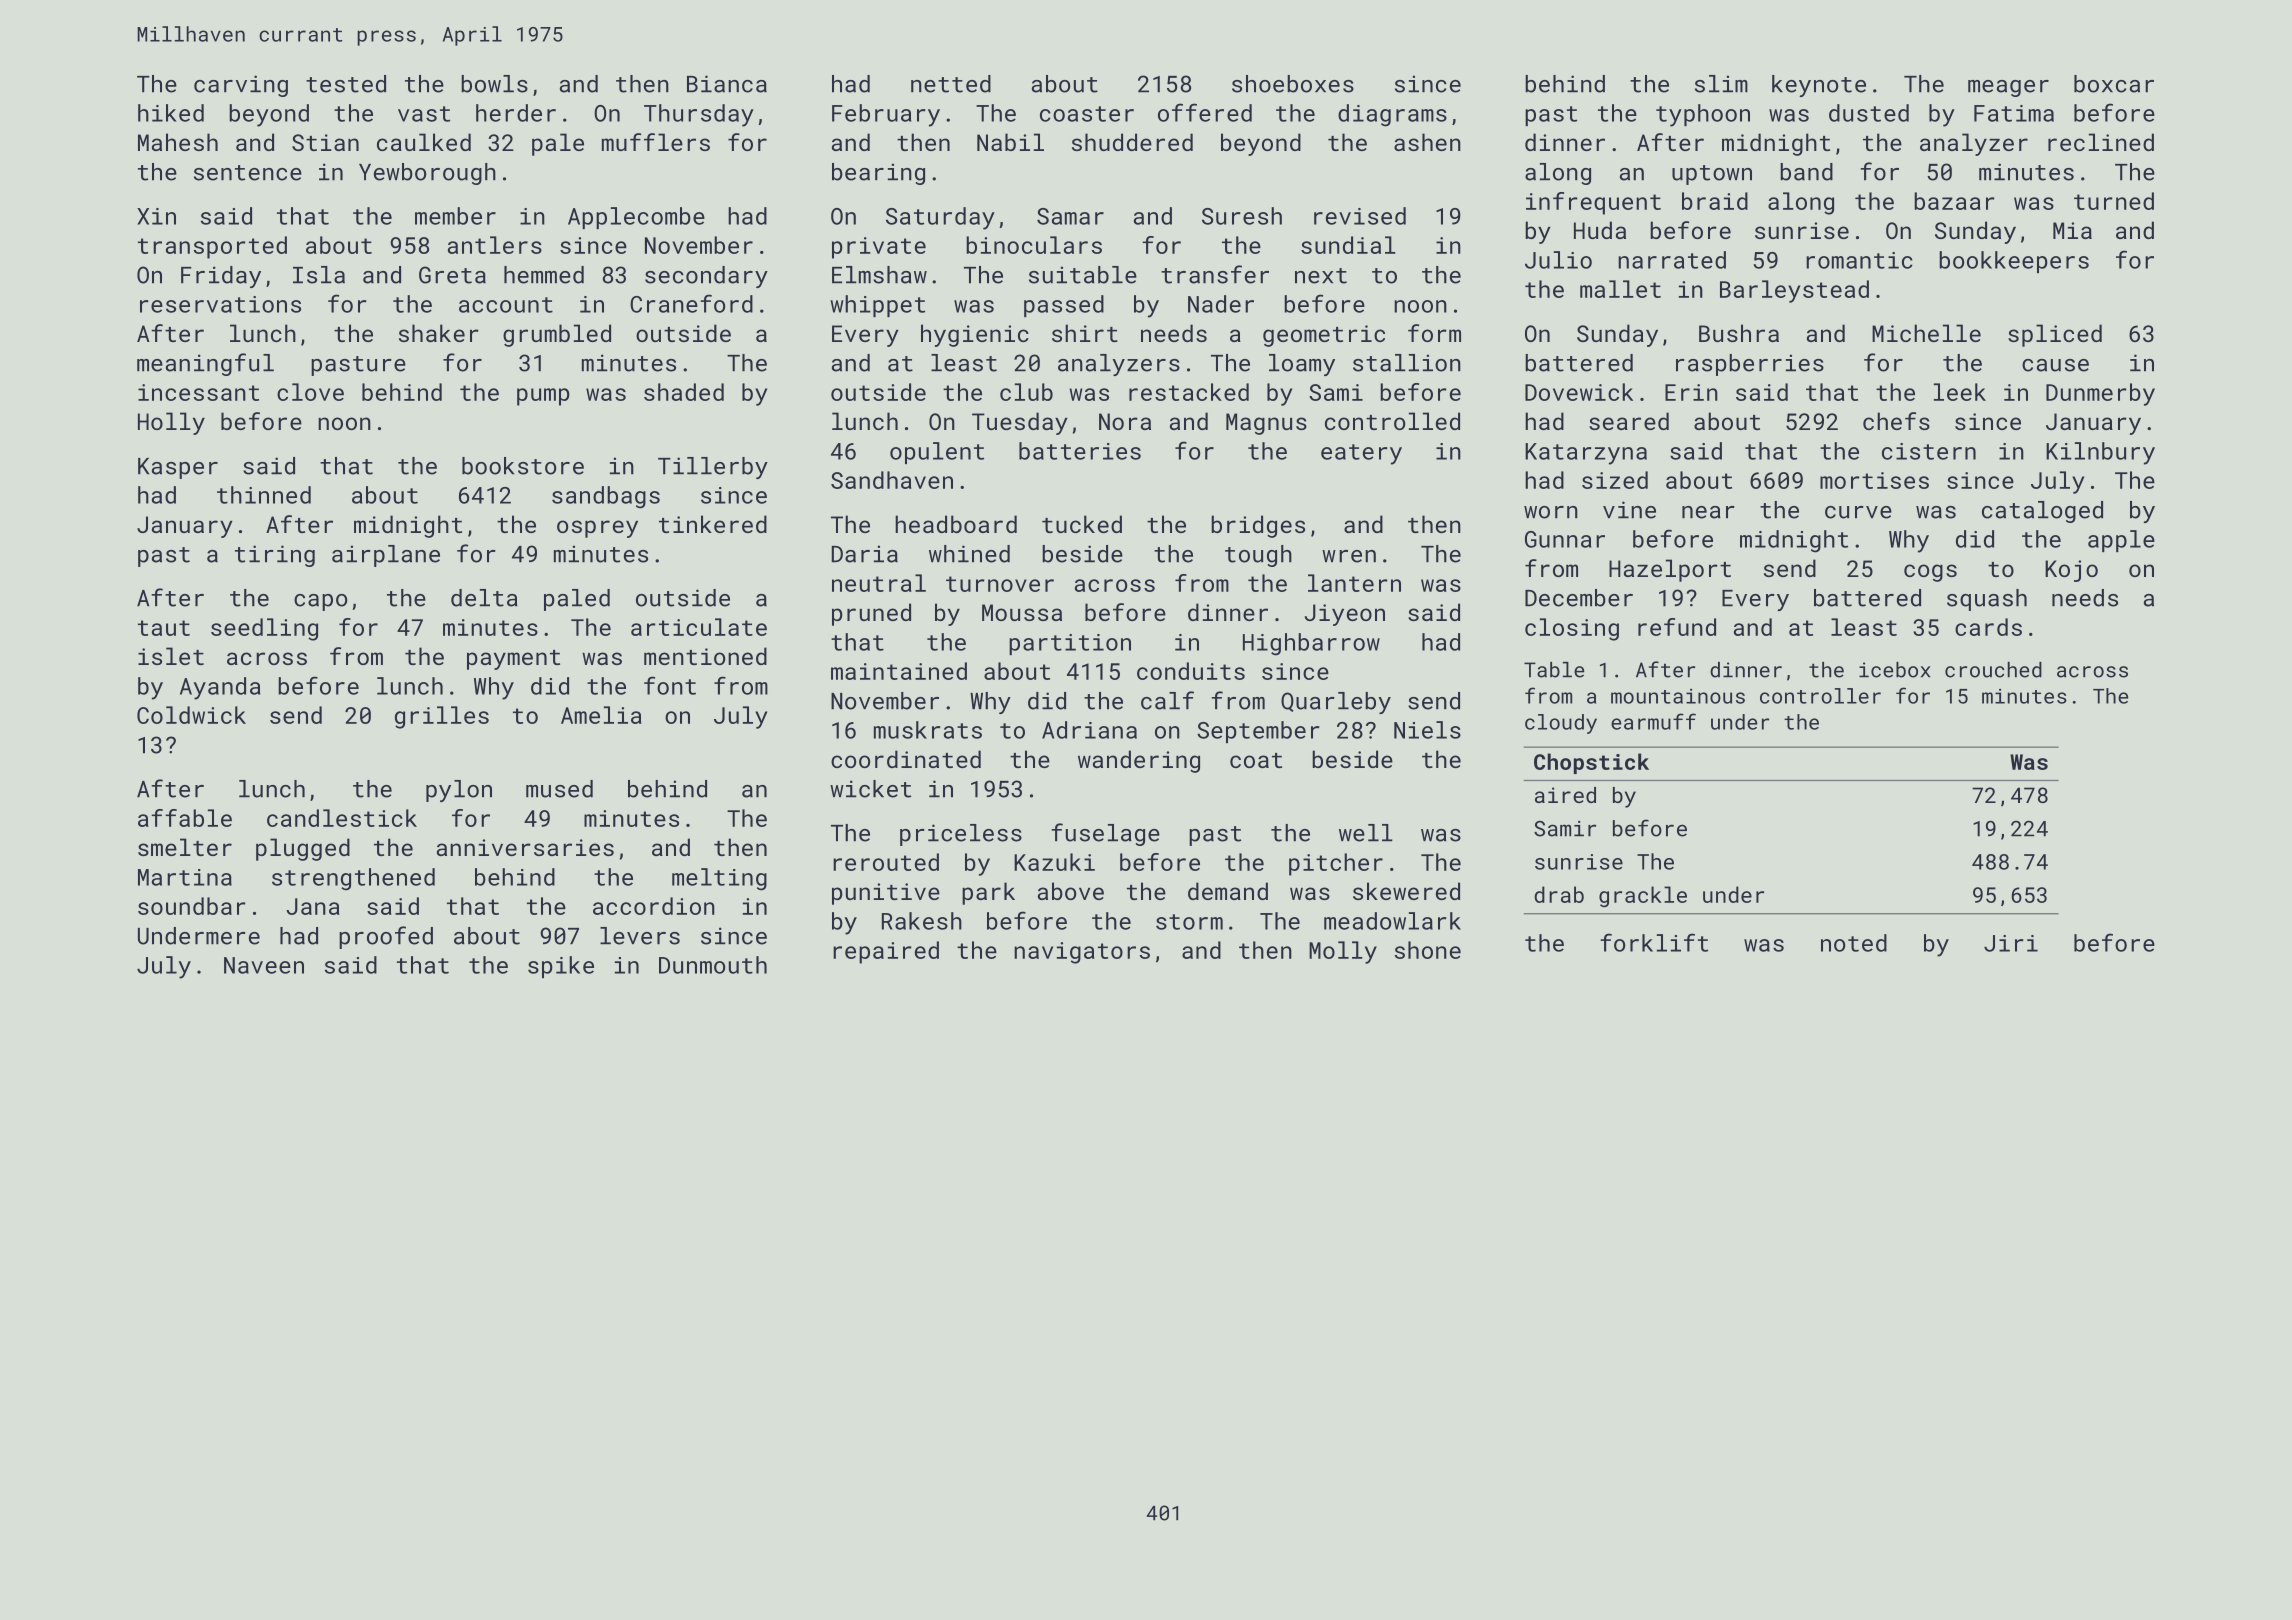 This image has width=2292, height=1620. I want to click on grilles, so click(442, 717).
